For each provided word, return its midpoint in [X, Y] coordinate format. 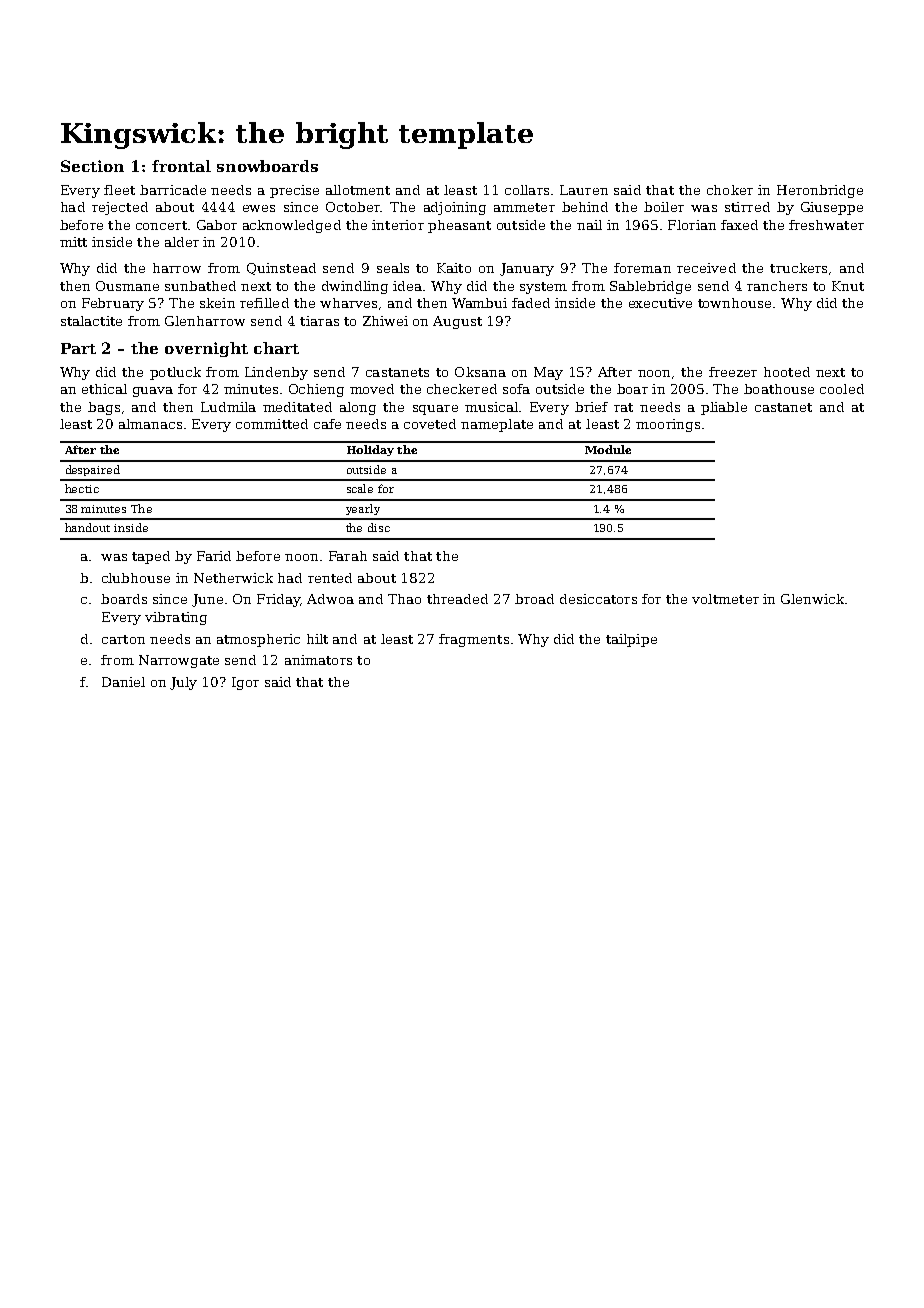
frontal [181, 166]
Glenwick [812, 599]
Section [92, 166]
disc [379, 527]
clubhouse [136, 578]
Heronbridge [820, 191]
